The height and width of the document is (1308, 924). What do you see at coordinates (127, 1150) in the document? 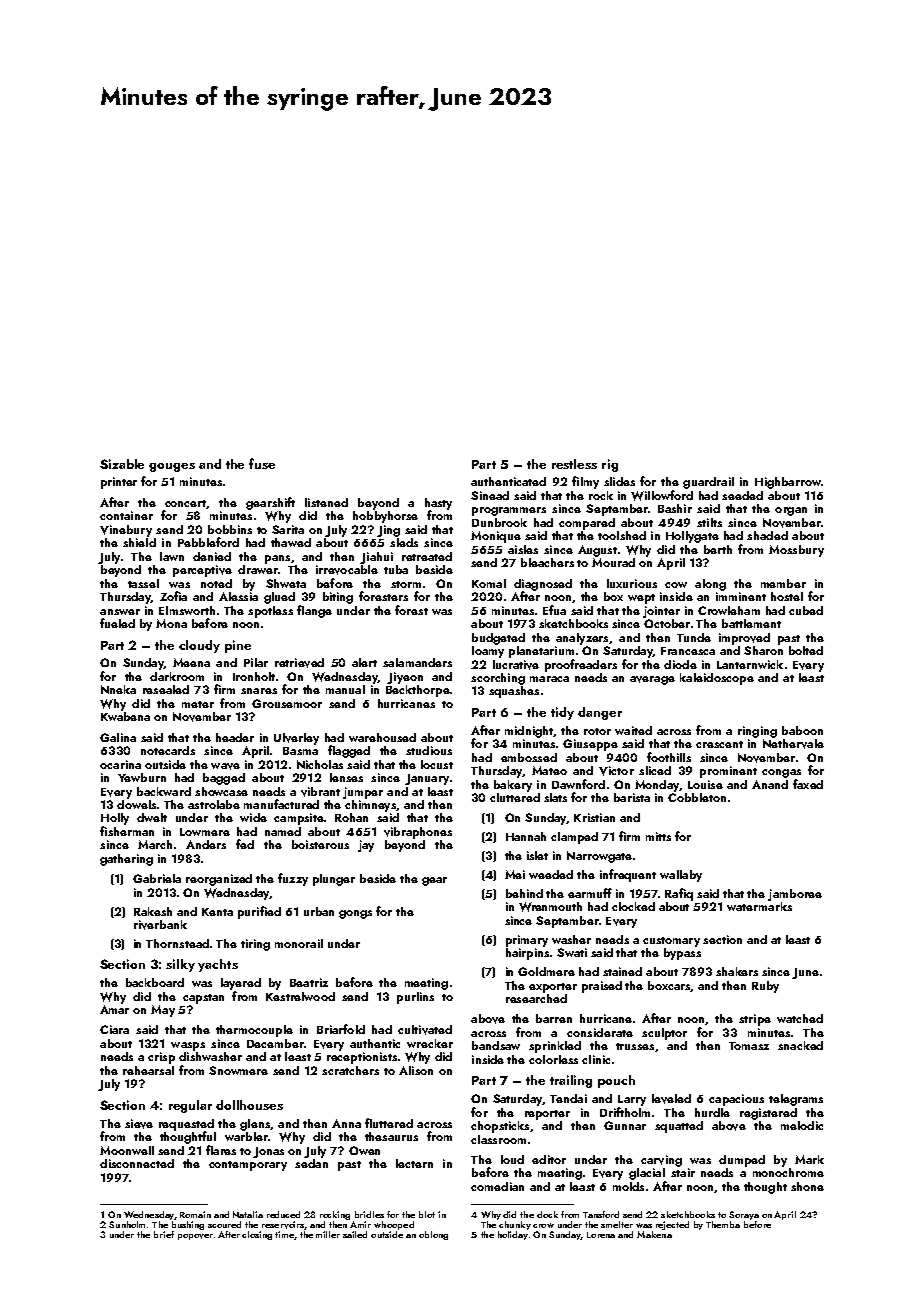
I see `Moonwell` at bounding box center [127, 1150].
